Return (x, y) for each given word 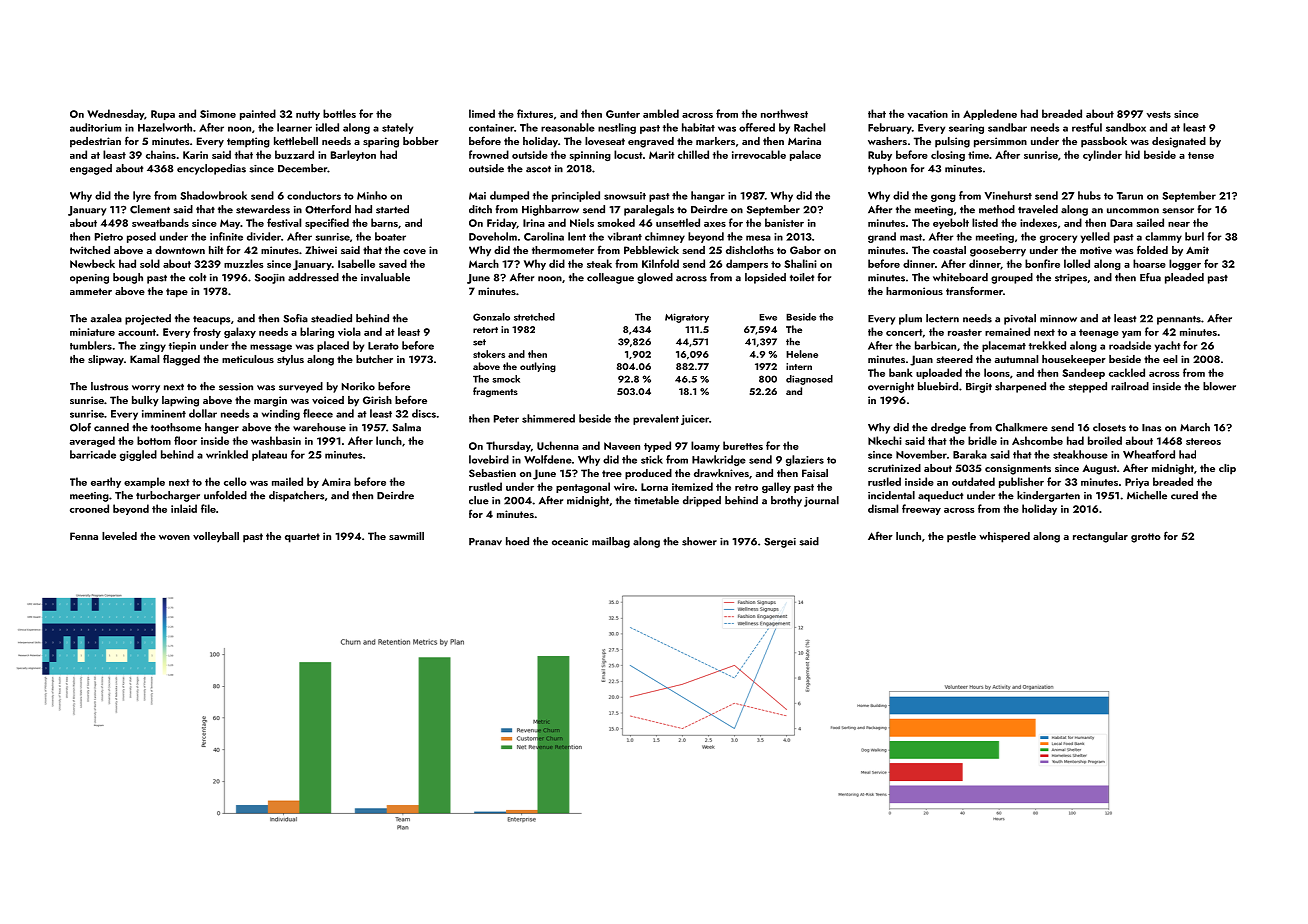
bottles (339, 113)
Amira (336, 482)
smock (506, 379)
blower (1219, 386)
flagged (181, 360)
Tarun (1130, 196)
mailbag (611, 542)
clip (1227, 469)
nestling (617, 128)
